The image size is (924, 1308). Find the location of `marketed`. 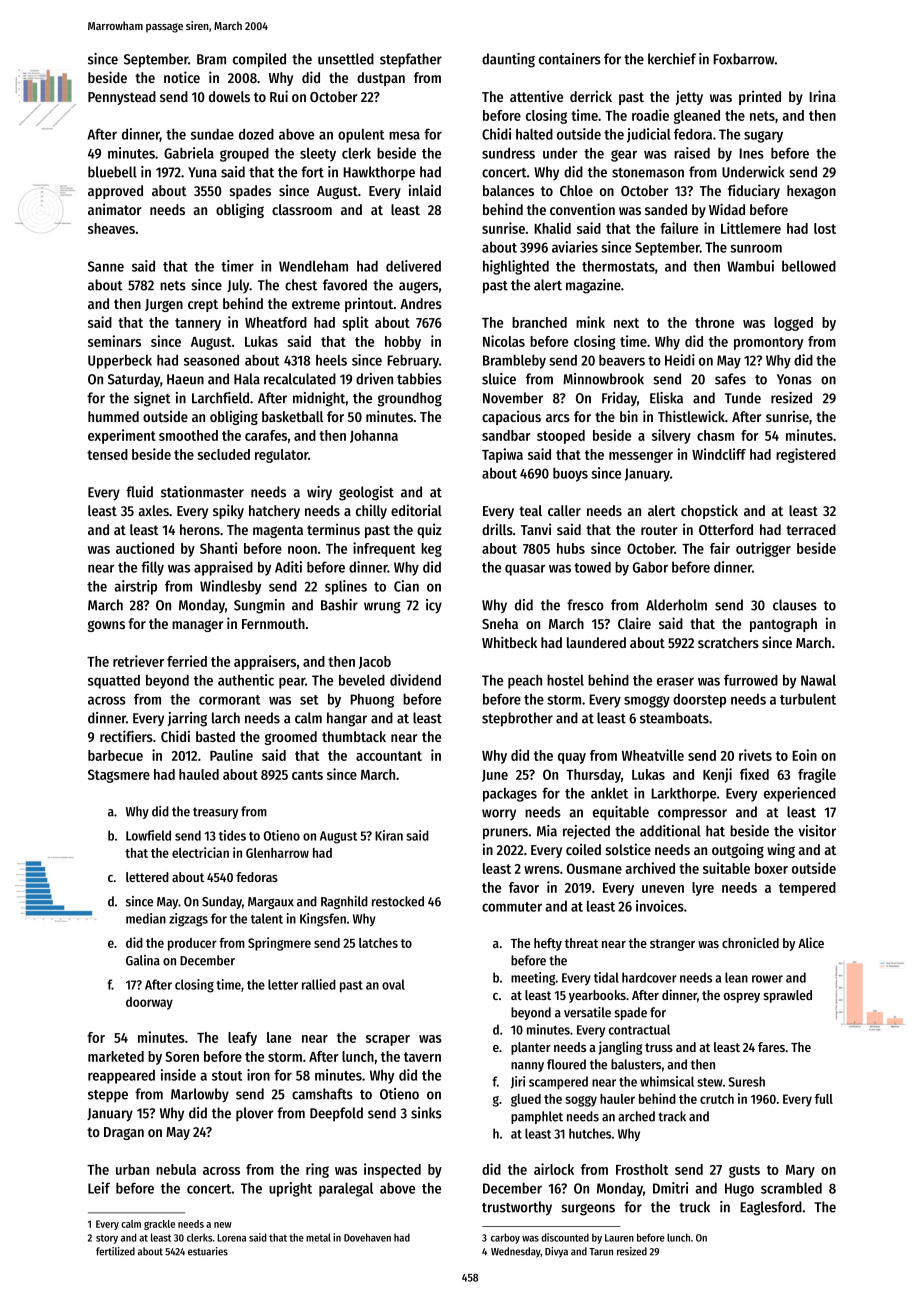

marketed is located at coordinates (116, 1056).
